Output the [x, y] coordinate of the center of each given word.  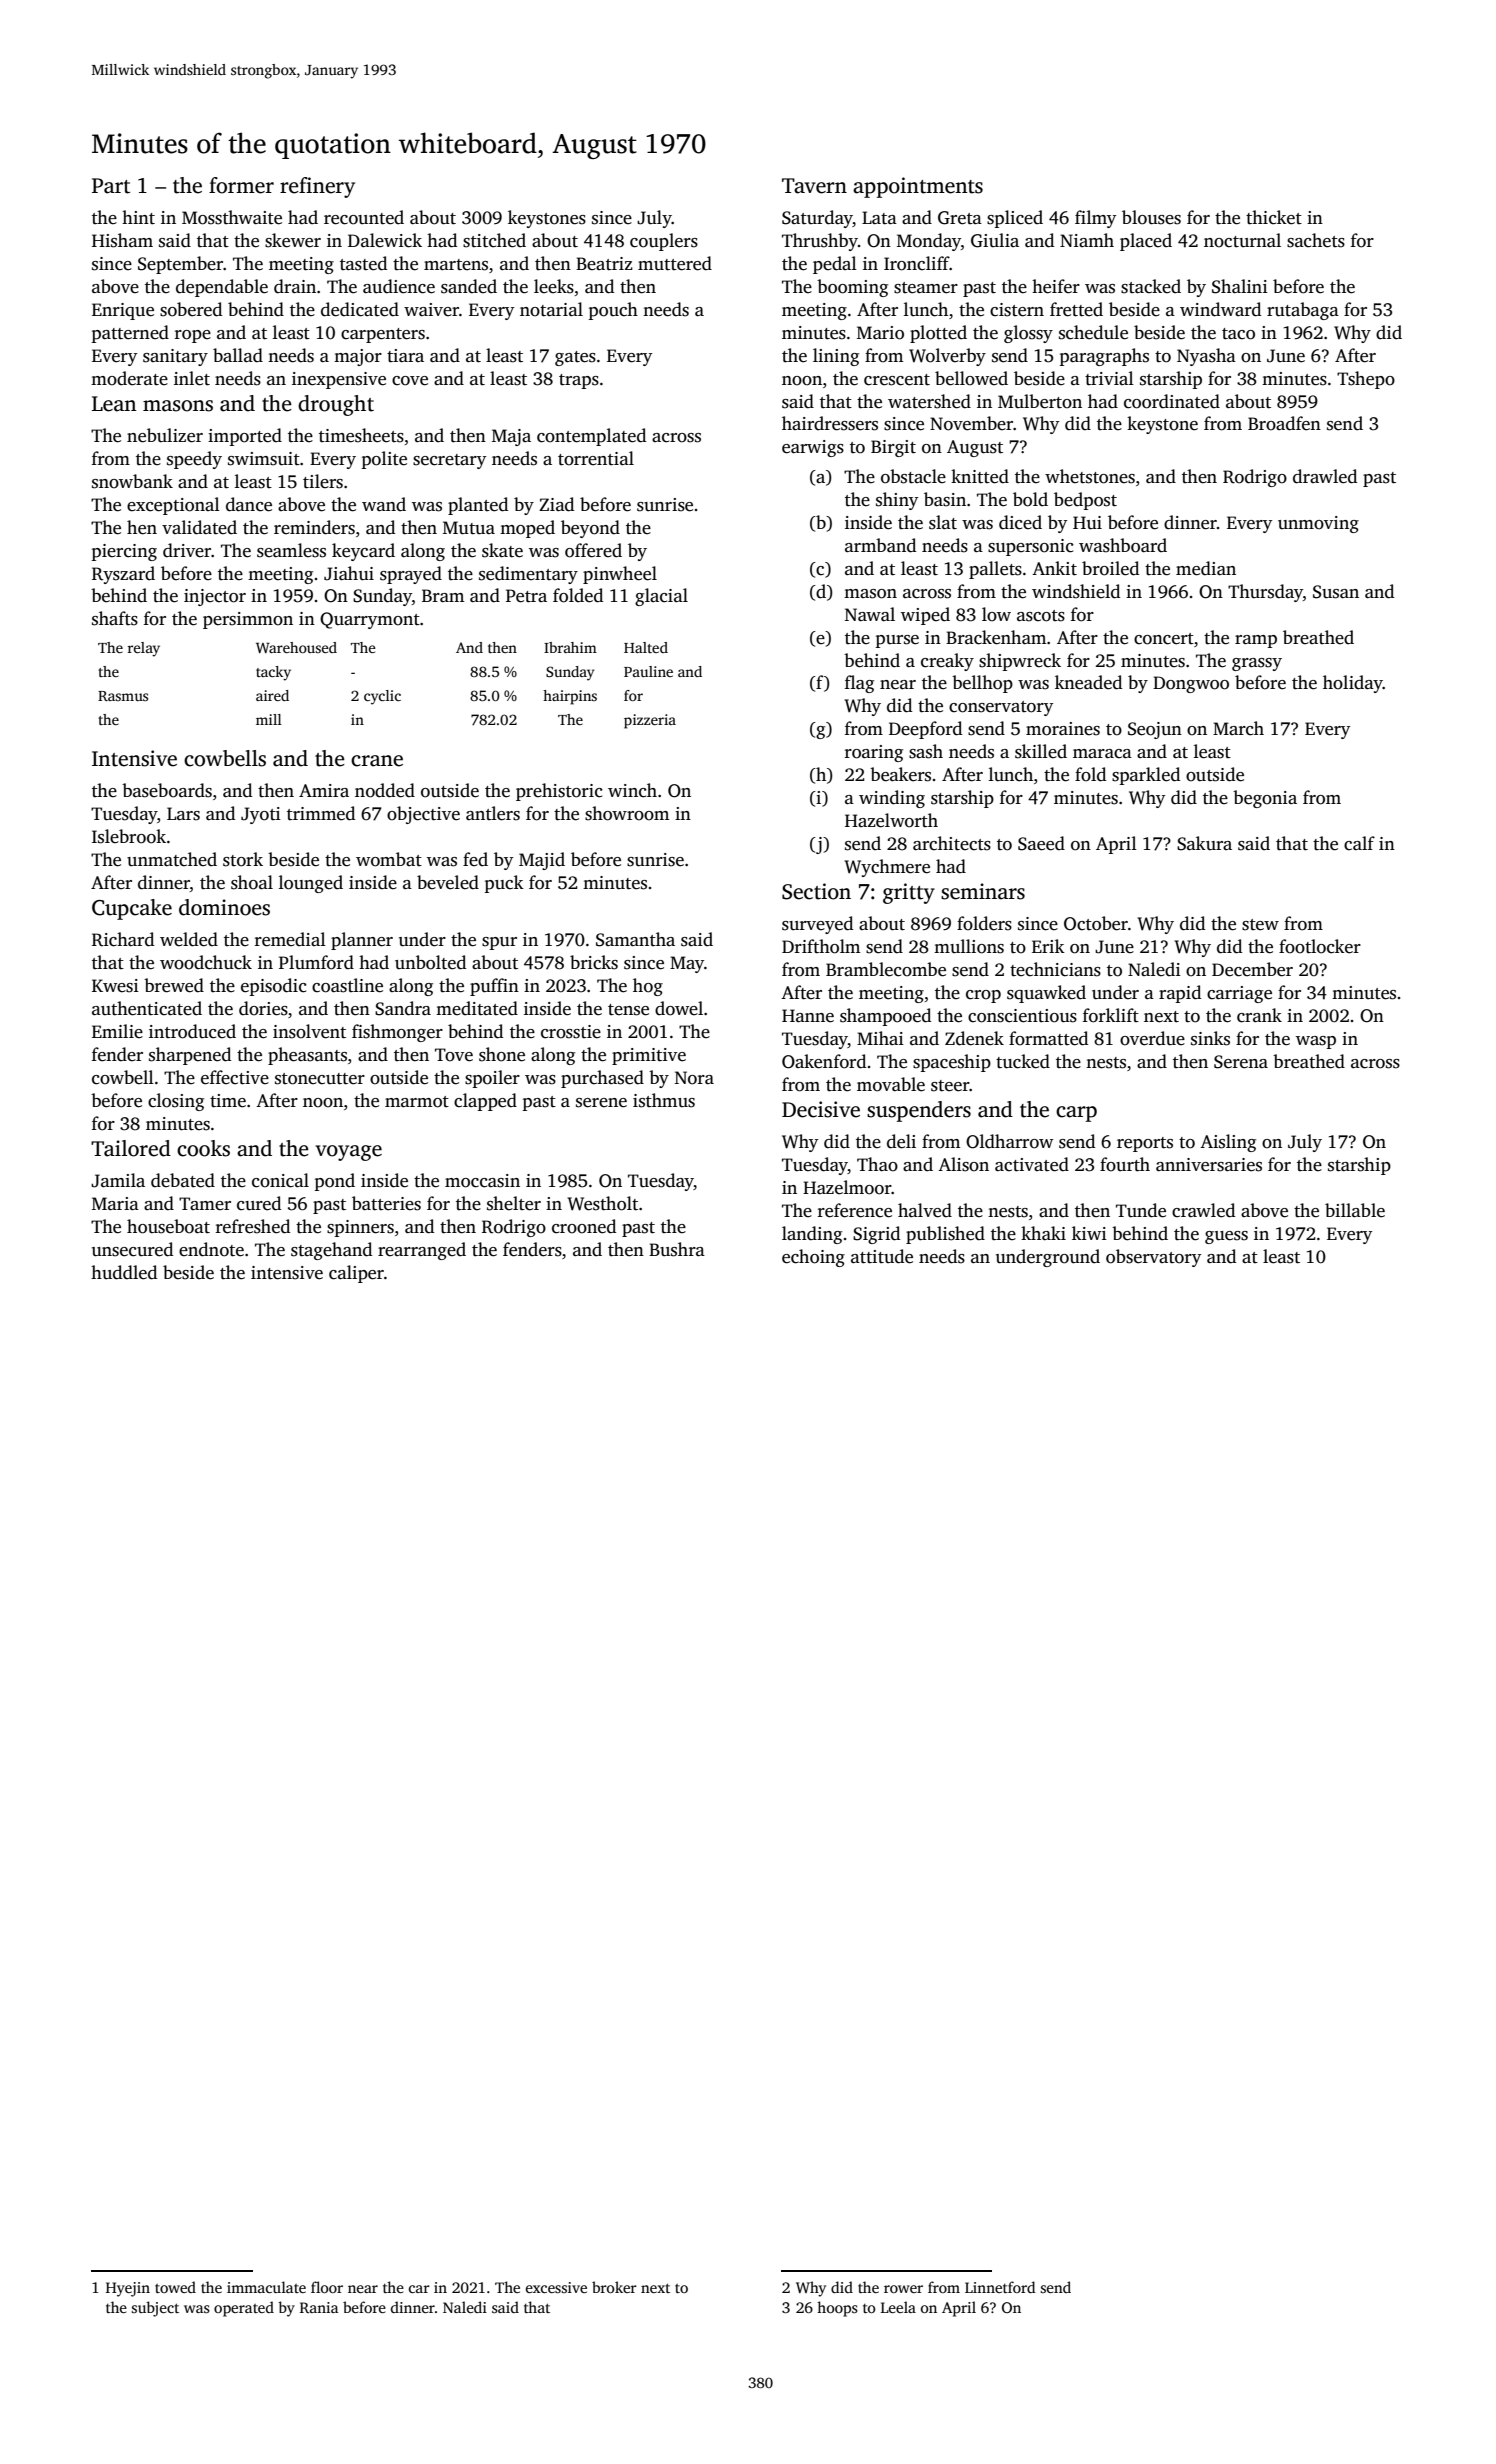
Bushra [677, 1249]
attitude [882, 1256]
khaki [1043, 1233]
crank [1259, 1015]
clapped [485, 1102]
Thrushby [820, 242]
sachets [1316, 240]
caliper [356, 1274]
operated [244, 2309]
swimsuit [264, 459]
